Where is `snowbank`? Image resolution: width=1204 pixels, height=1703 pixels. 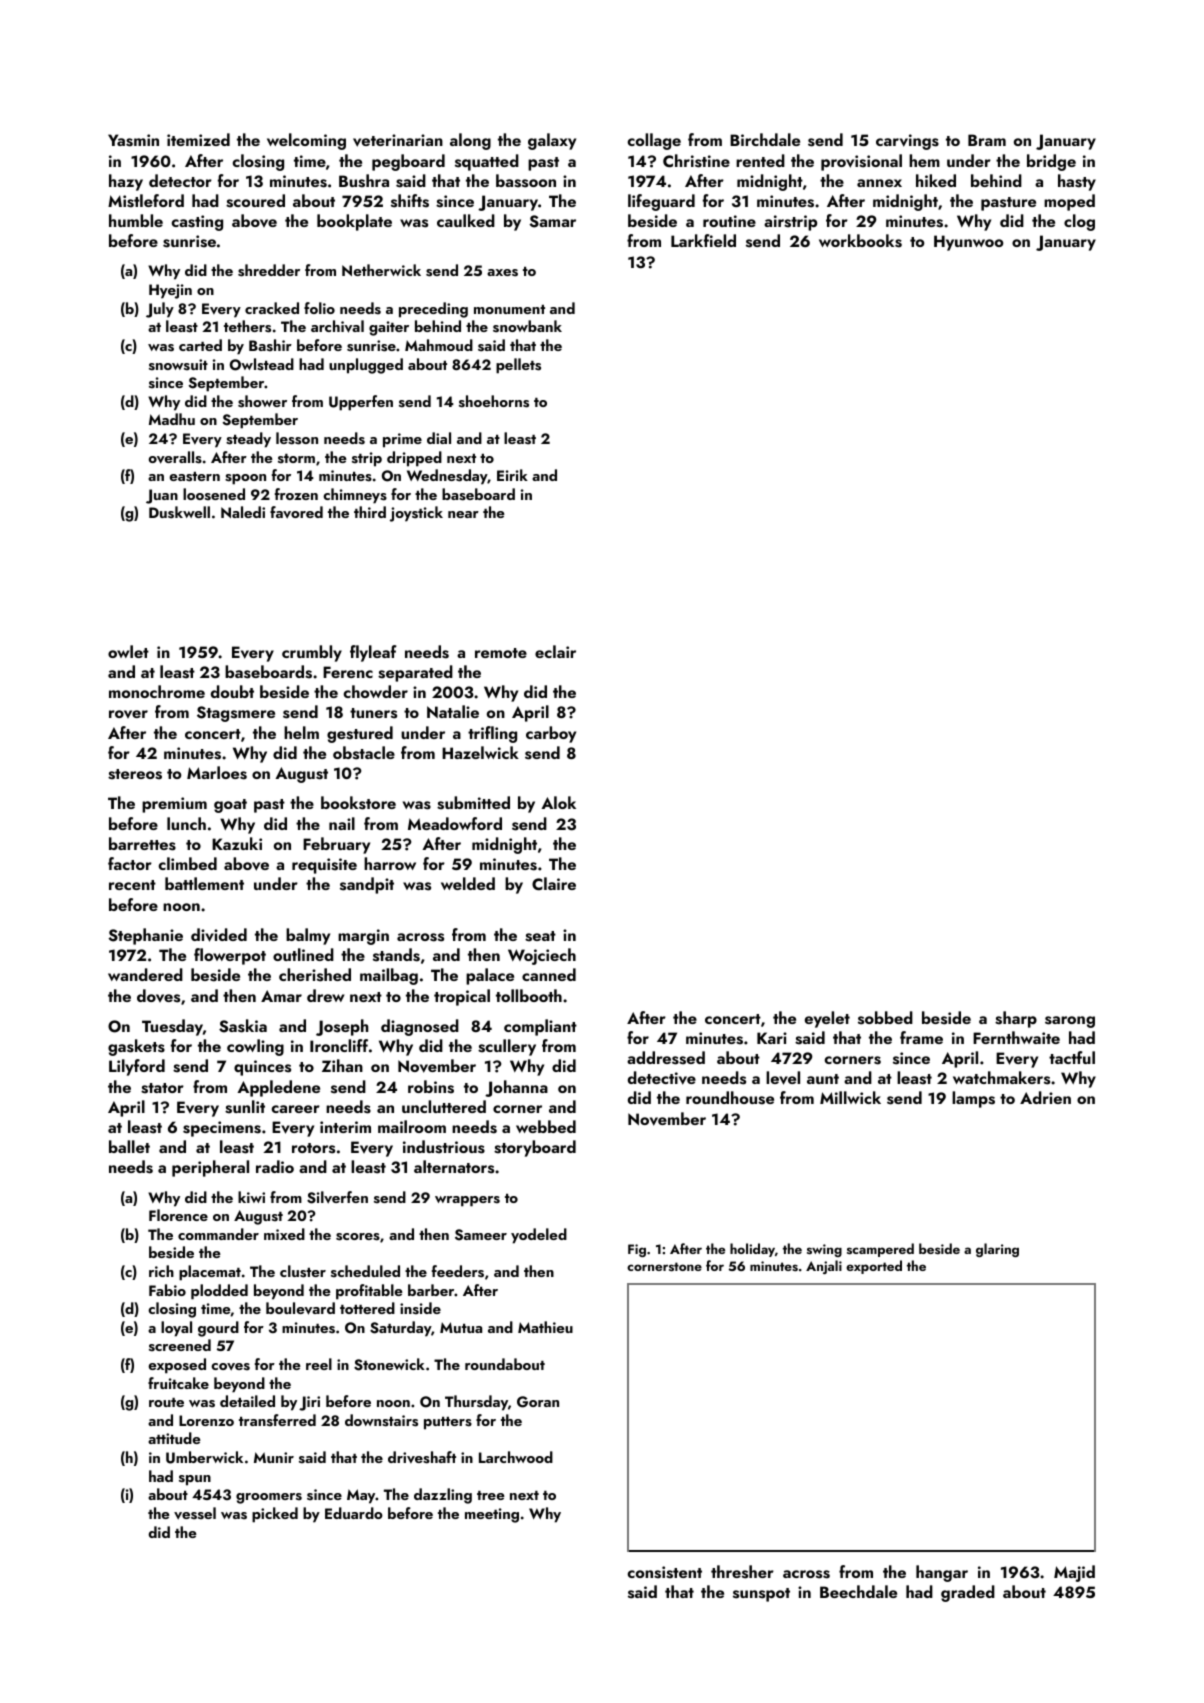 snowbank is located at coordinates (527, 326).
